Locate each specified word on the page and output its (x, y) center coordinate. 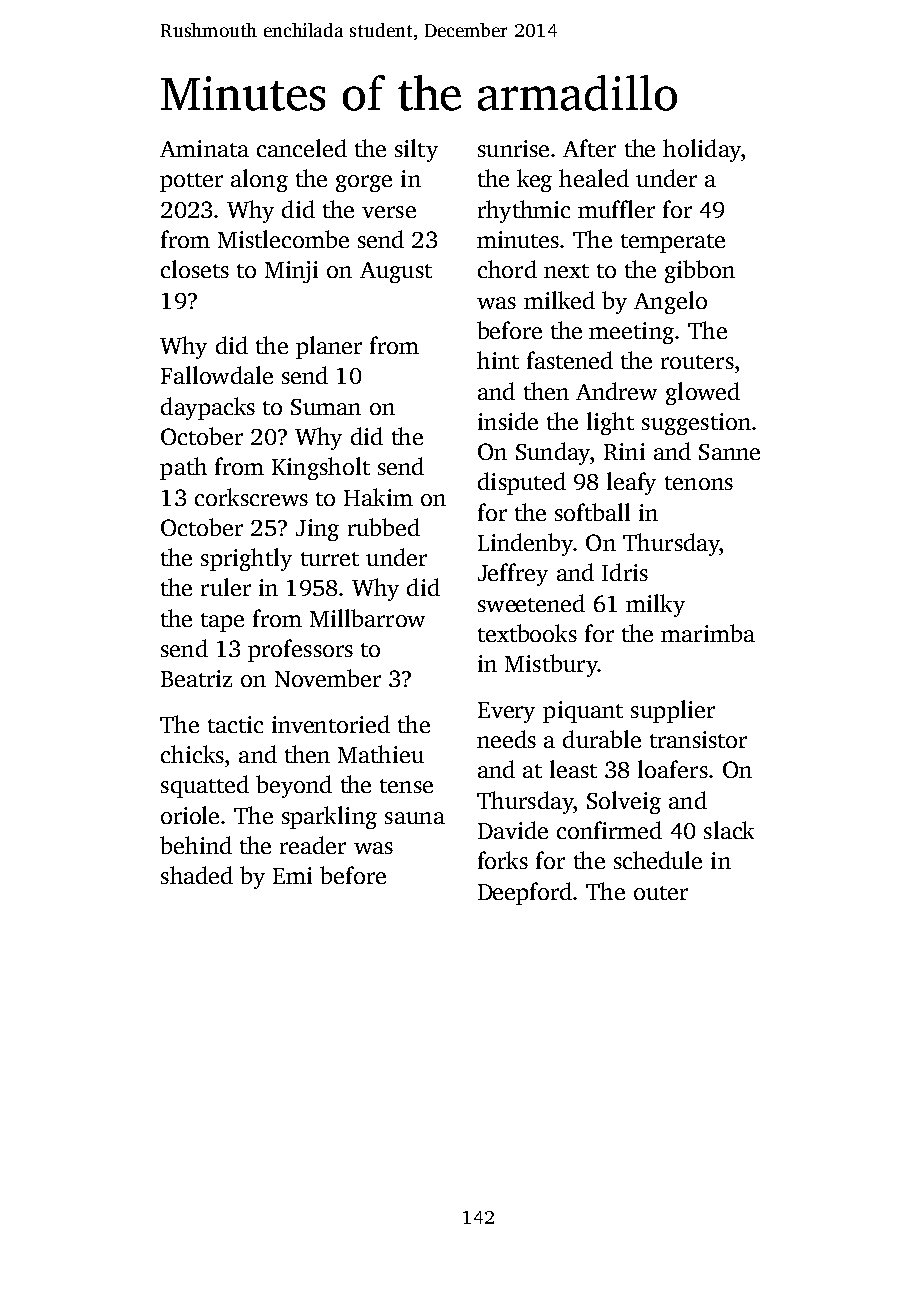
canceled (302, 148)
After (589, 148)
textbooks (527, 633)
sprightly (246, 559)
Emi (292, 875)
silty (416, 150)
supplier (673, 711)
